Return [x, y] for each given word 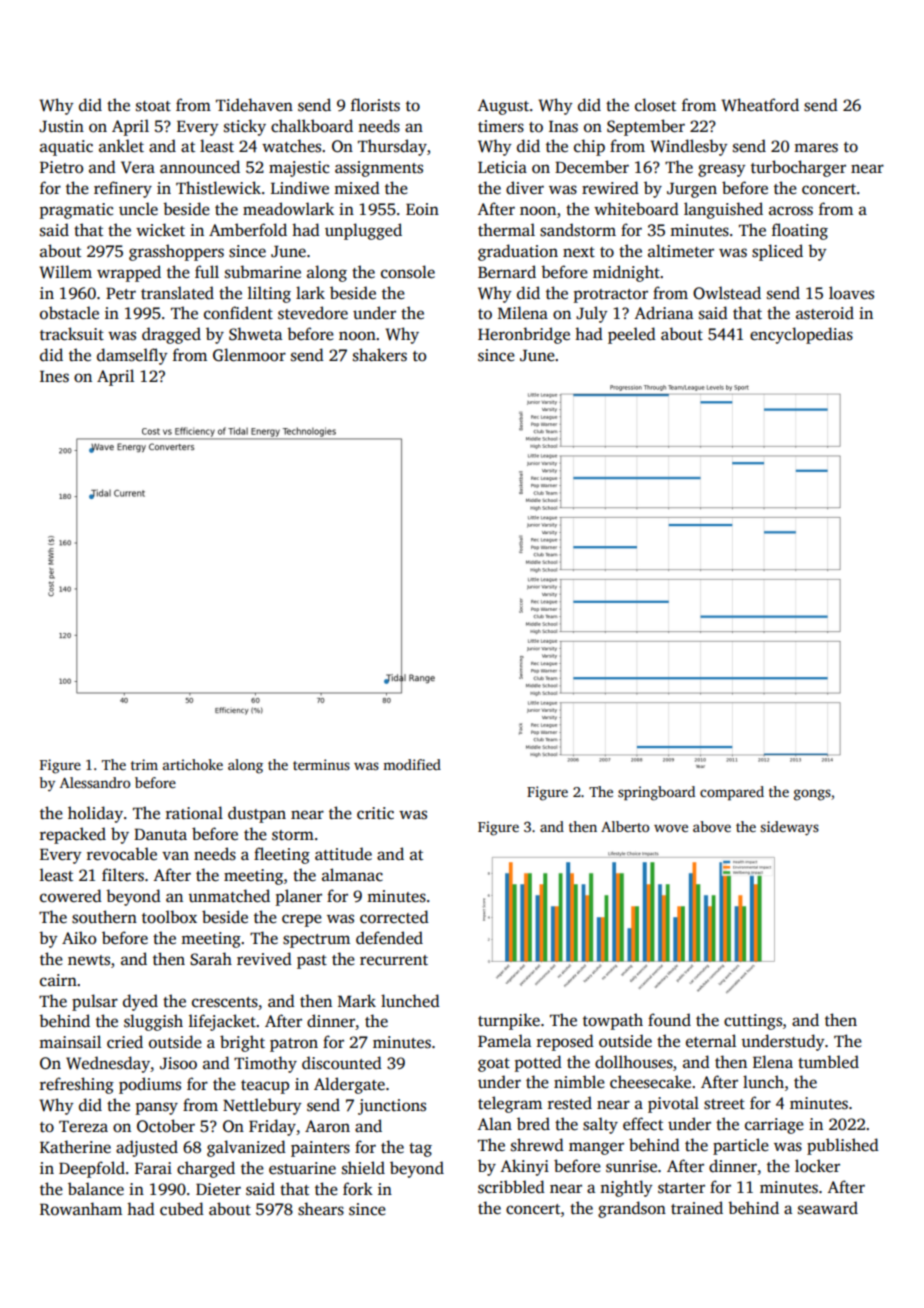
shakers [380, 355]
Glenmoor [249, 355]
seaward [828, 1208]
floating [800, 231]
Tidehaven [254, 105]
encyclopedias [801, 335]
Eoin [422, 209]
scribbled [511, 1187]
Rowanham [81, 1208]
